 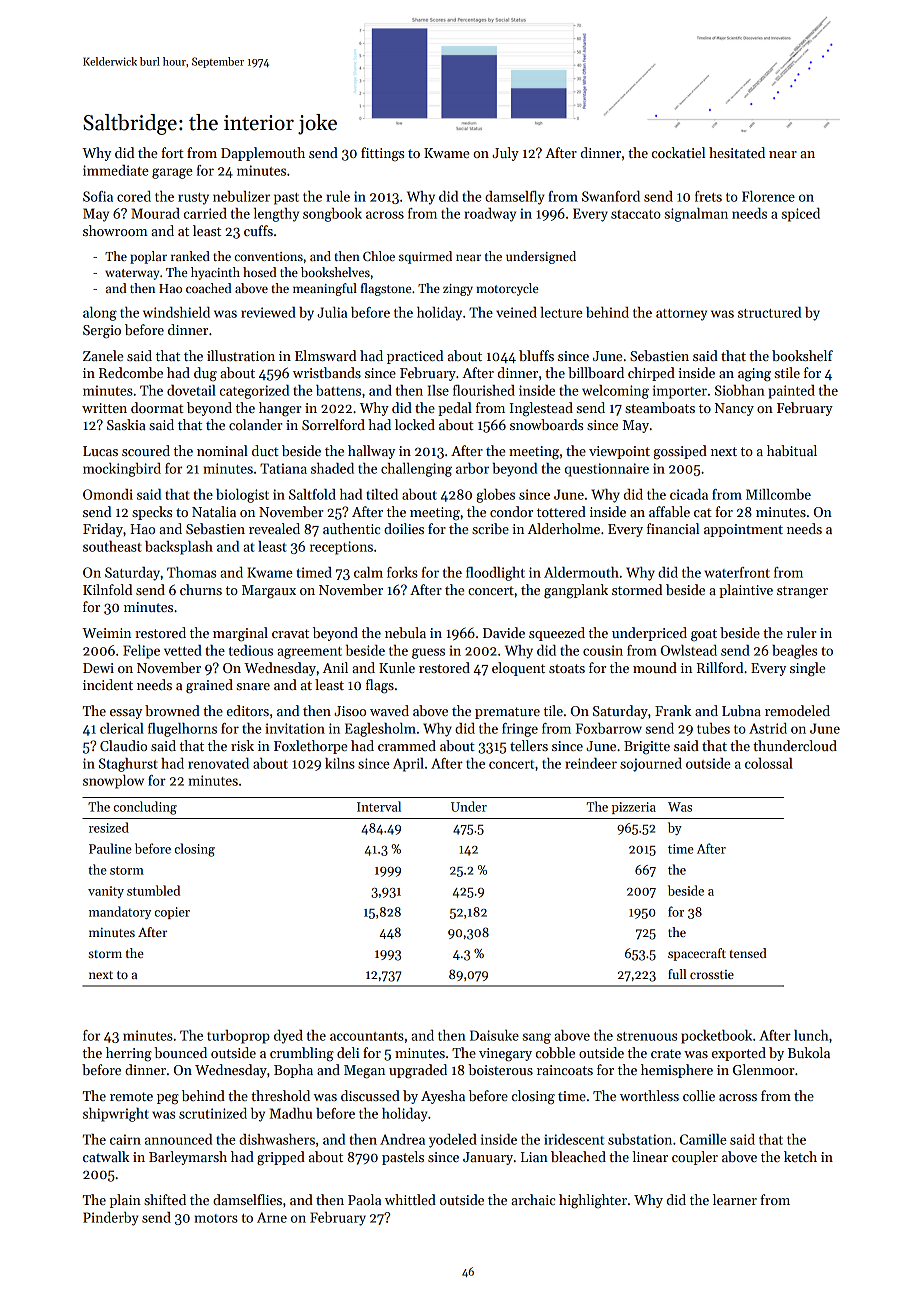 I want to click on catwalk, so click(x=106, y=1156).
